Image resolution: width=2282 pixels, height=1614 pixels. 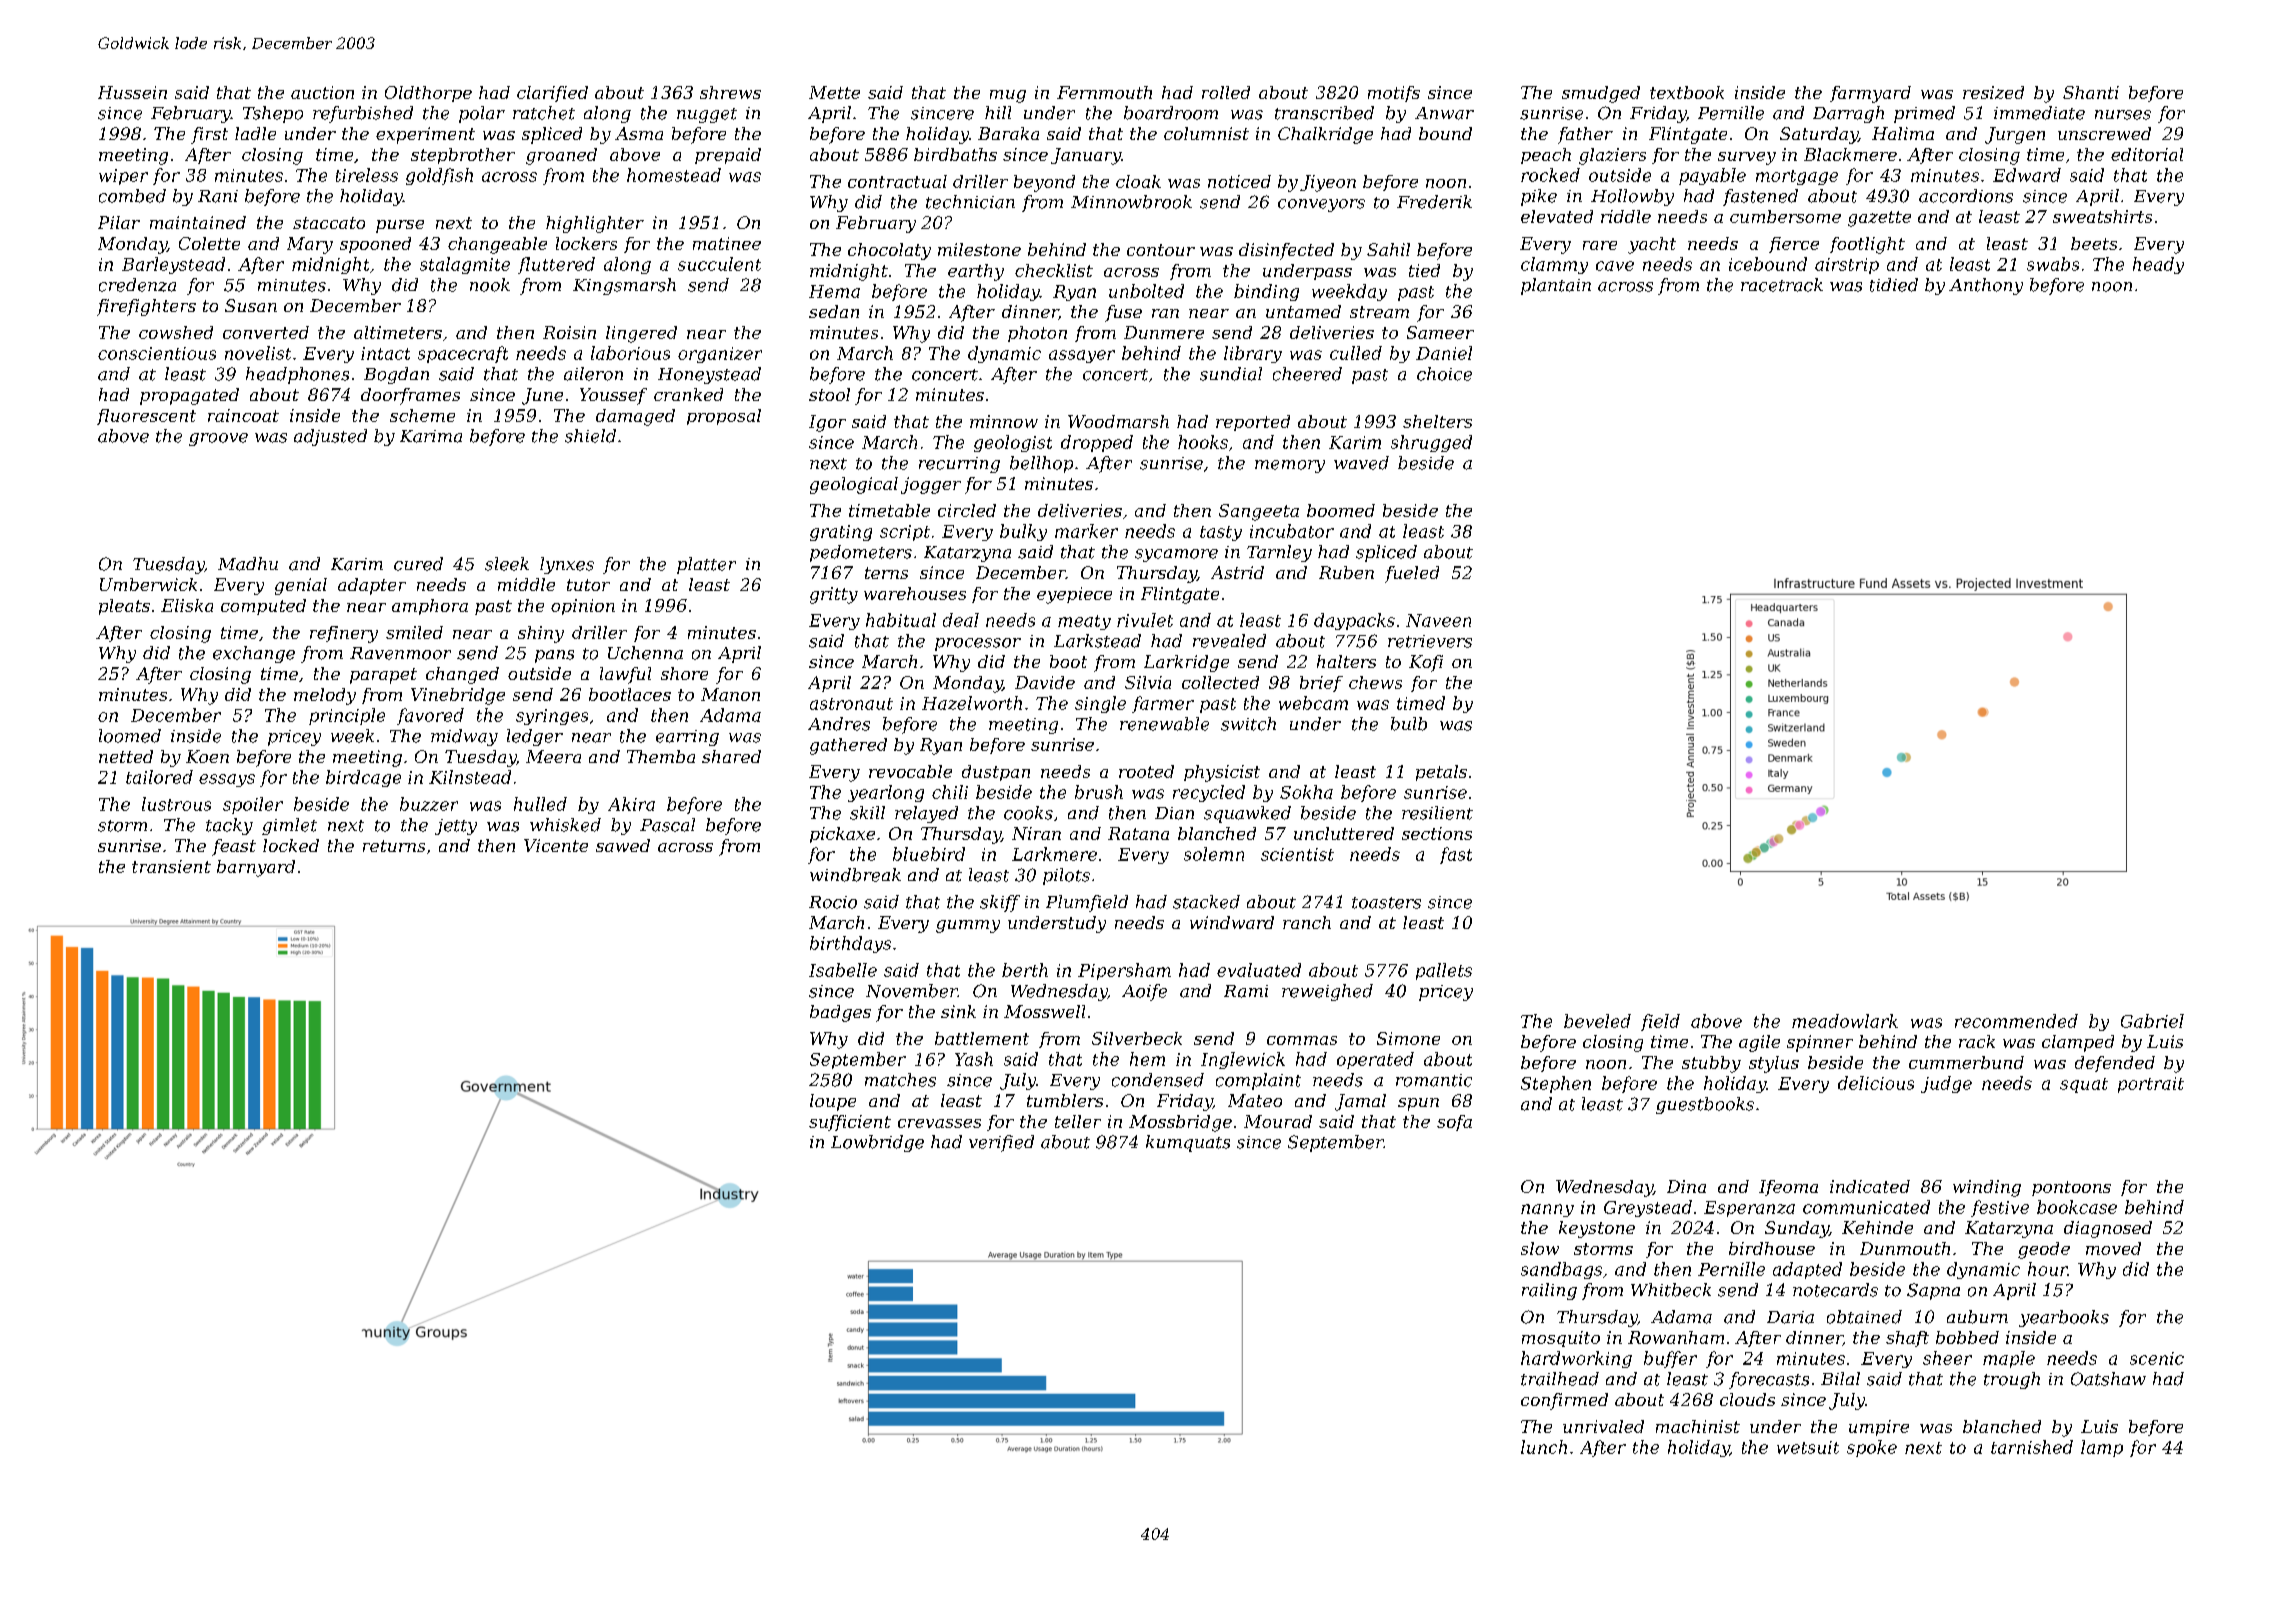 I want to click on shrugged, so click(x=1431, y=443).
